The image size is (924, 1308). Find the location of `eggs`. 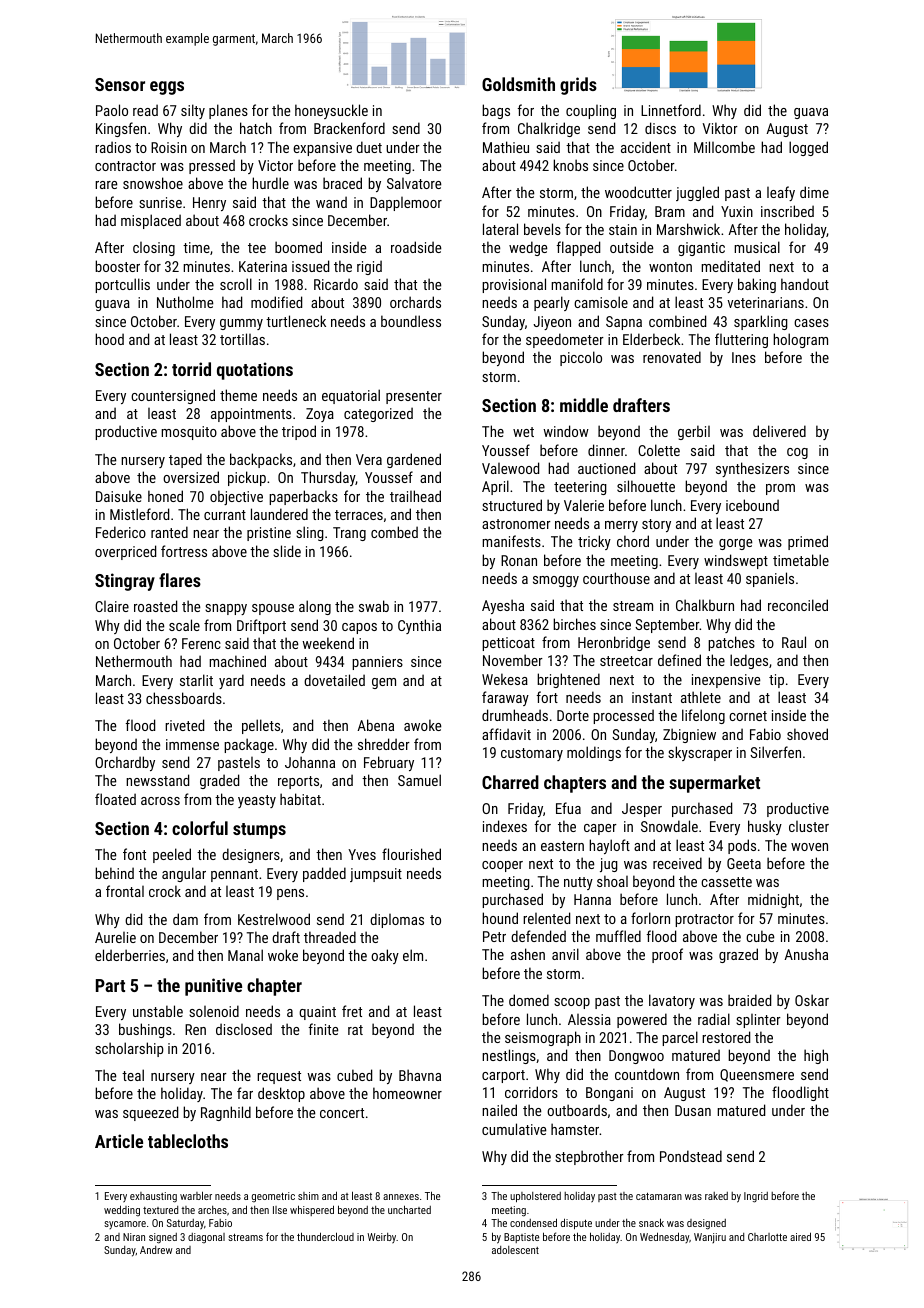

eggs is located at coordinates (167, 88).
